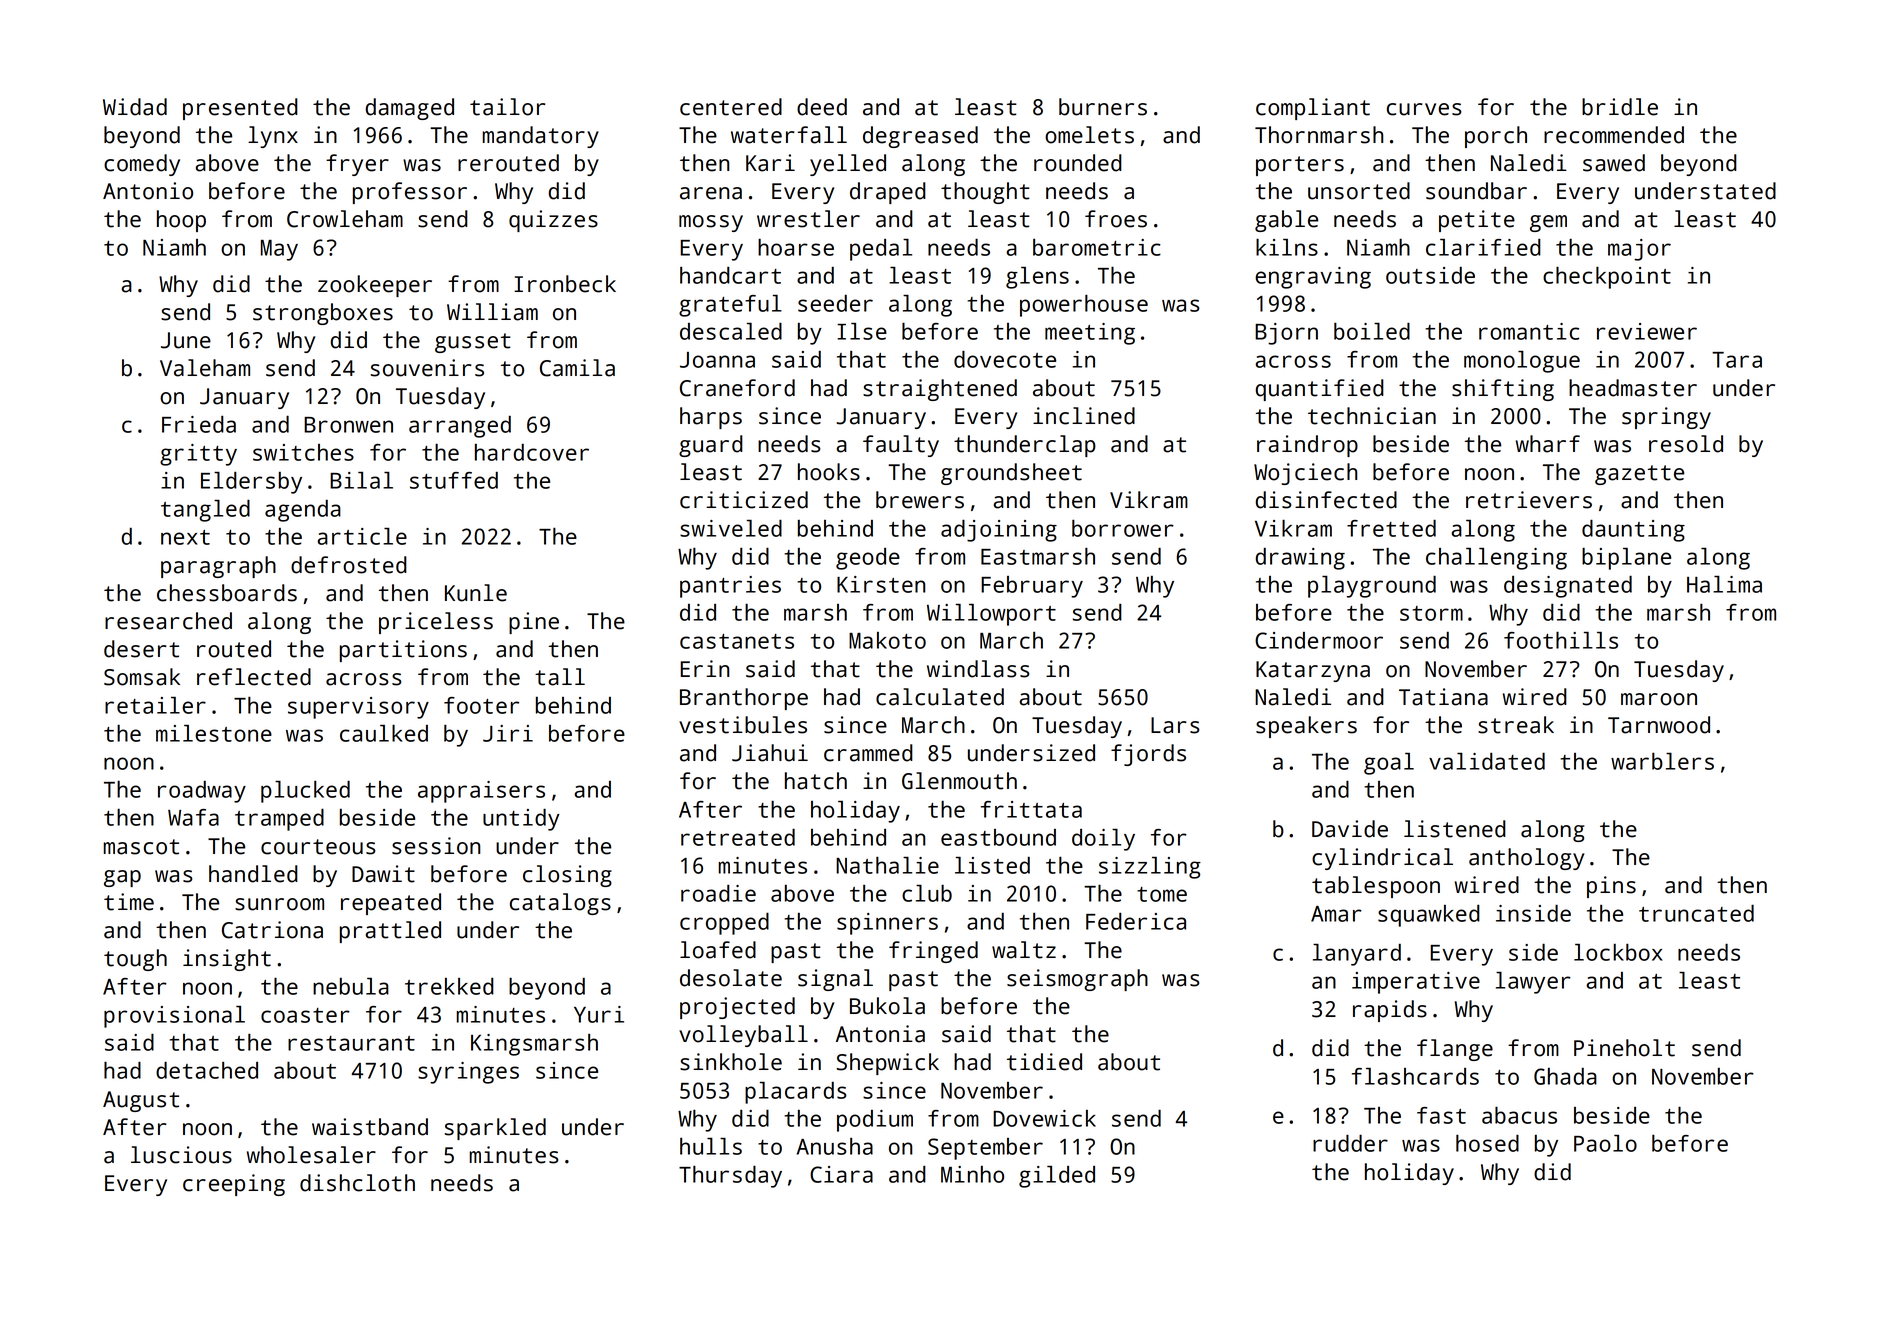  I want to click on storm, so click(1431, 613).
